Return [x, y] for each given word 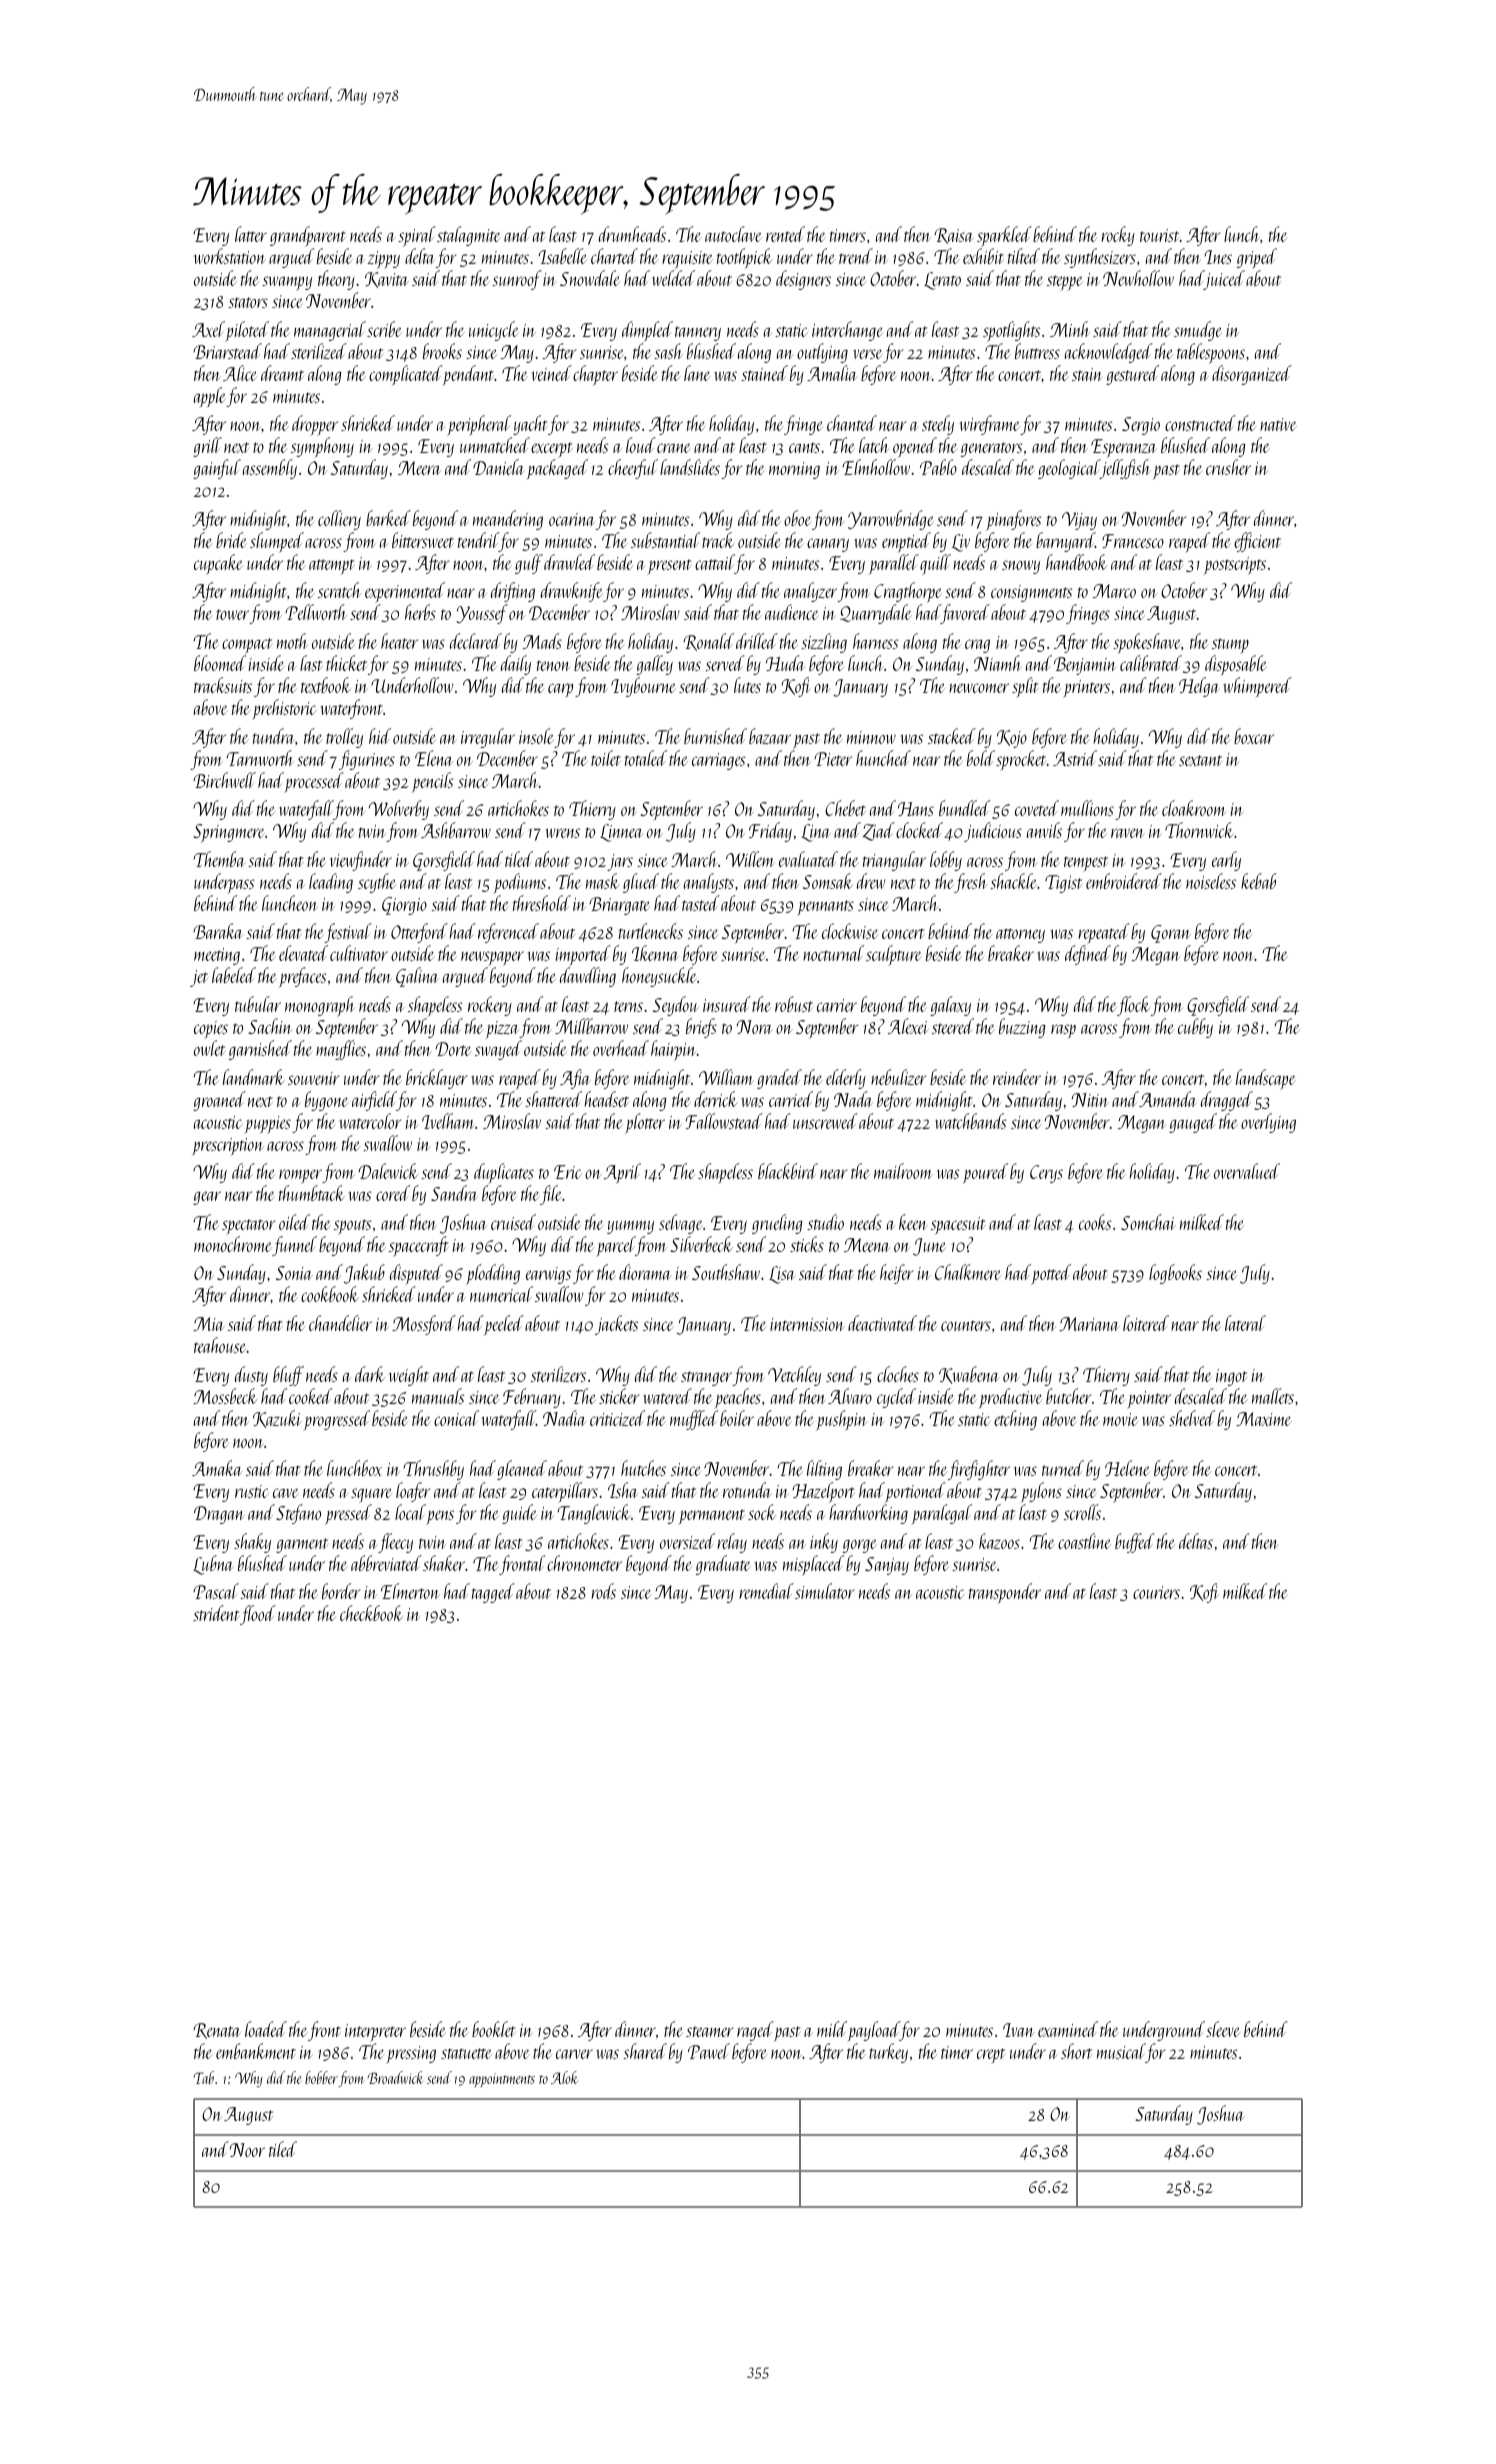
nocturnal [833, 953]
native [1278, 424]
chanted [852, 423]
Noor [247, 2150]
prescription [228, 1147]
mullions [1087, 808]
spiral [417, 236]
